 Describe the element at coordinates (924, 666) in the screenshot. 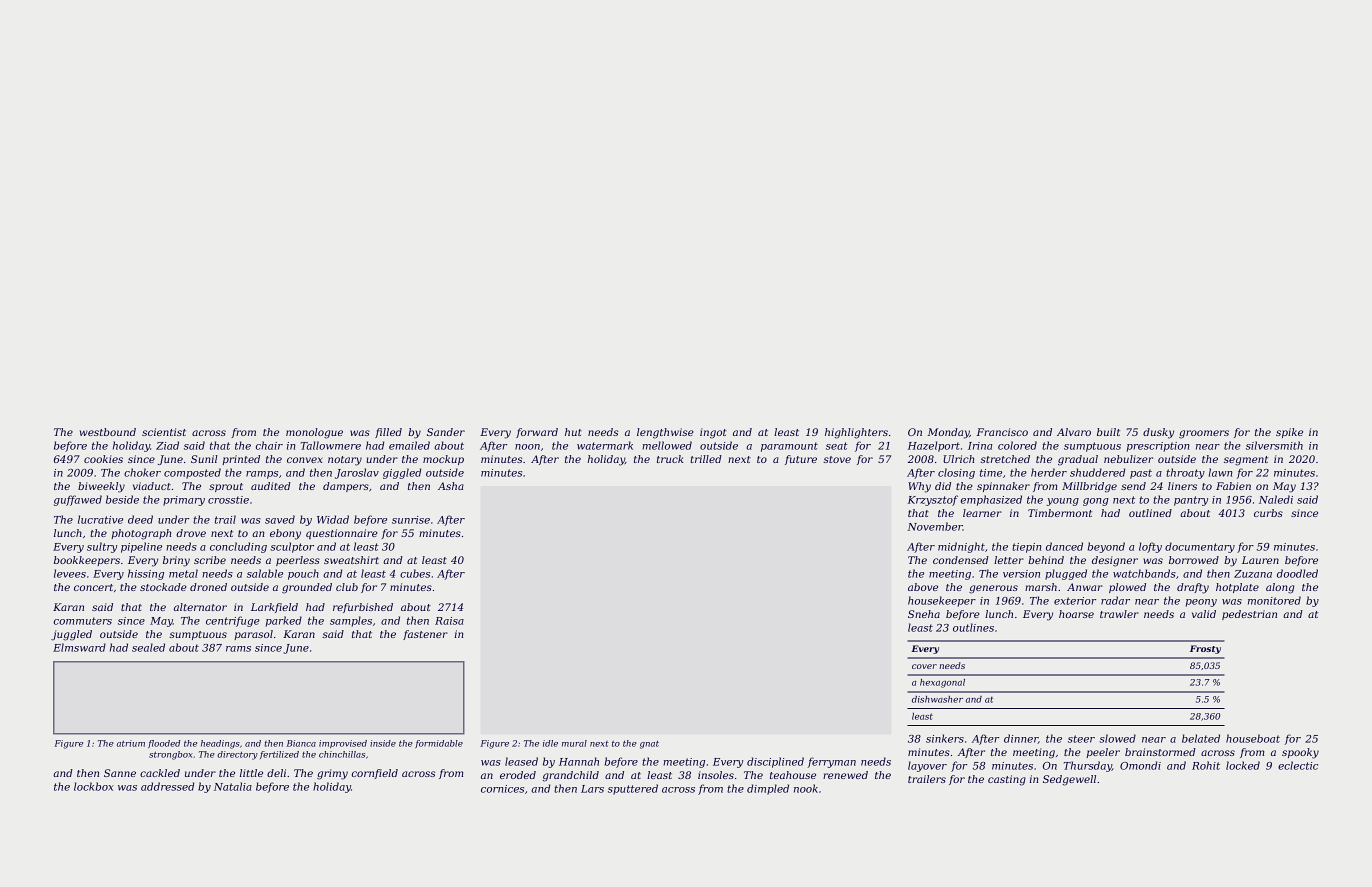

I see `cover` at that location.
